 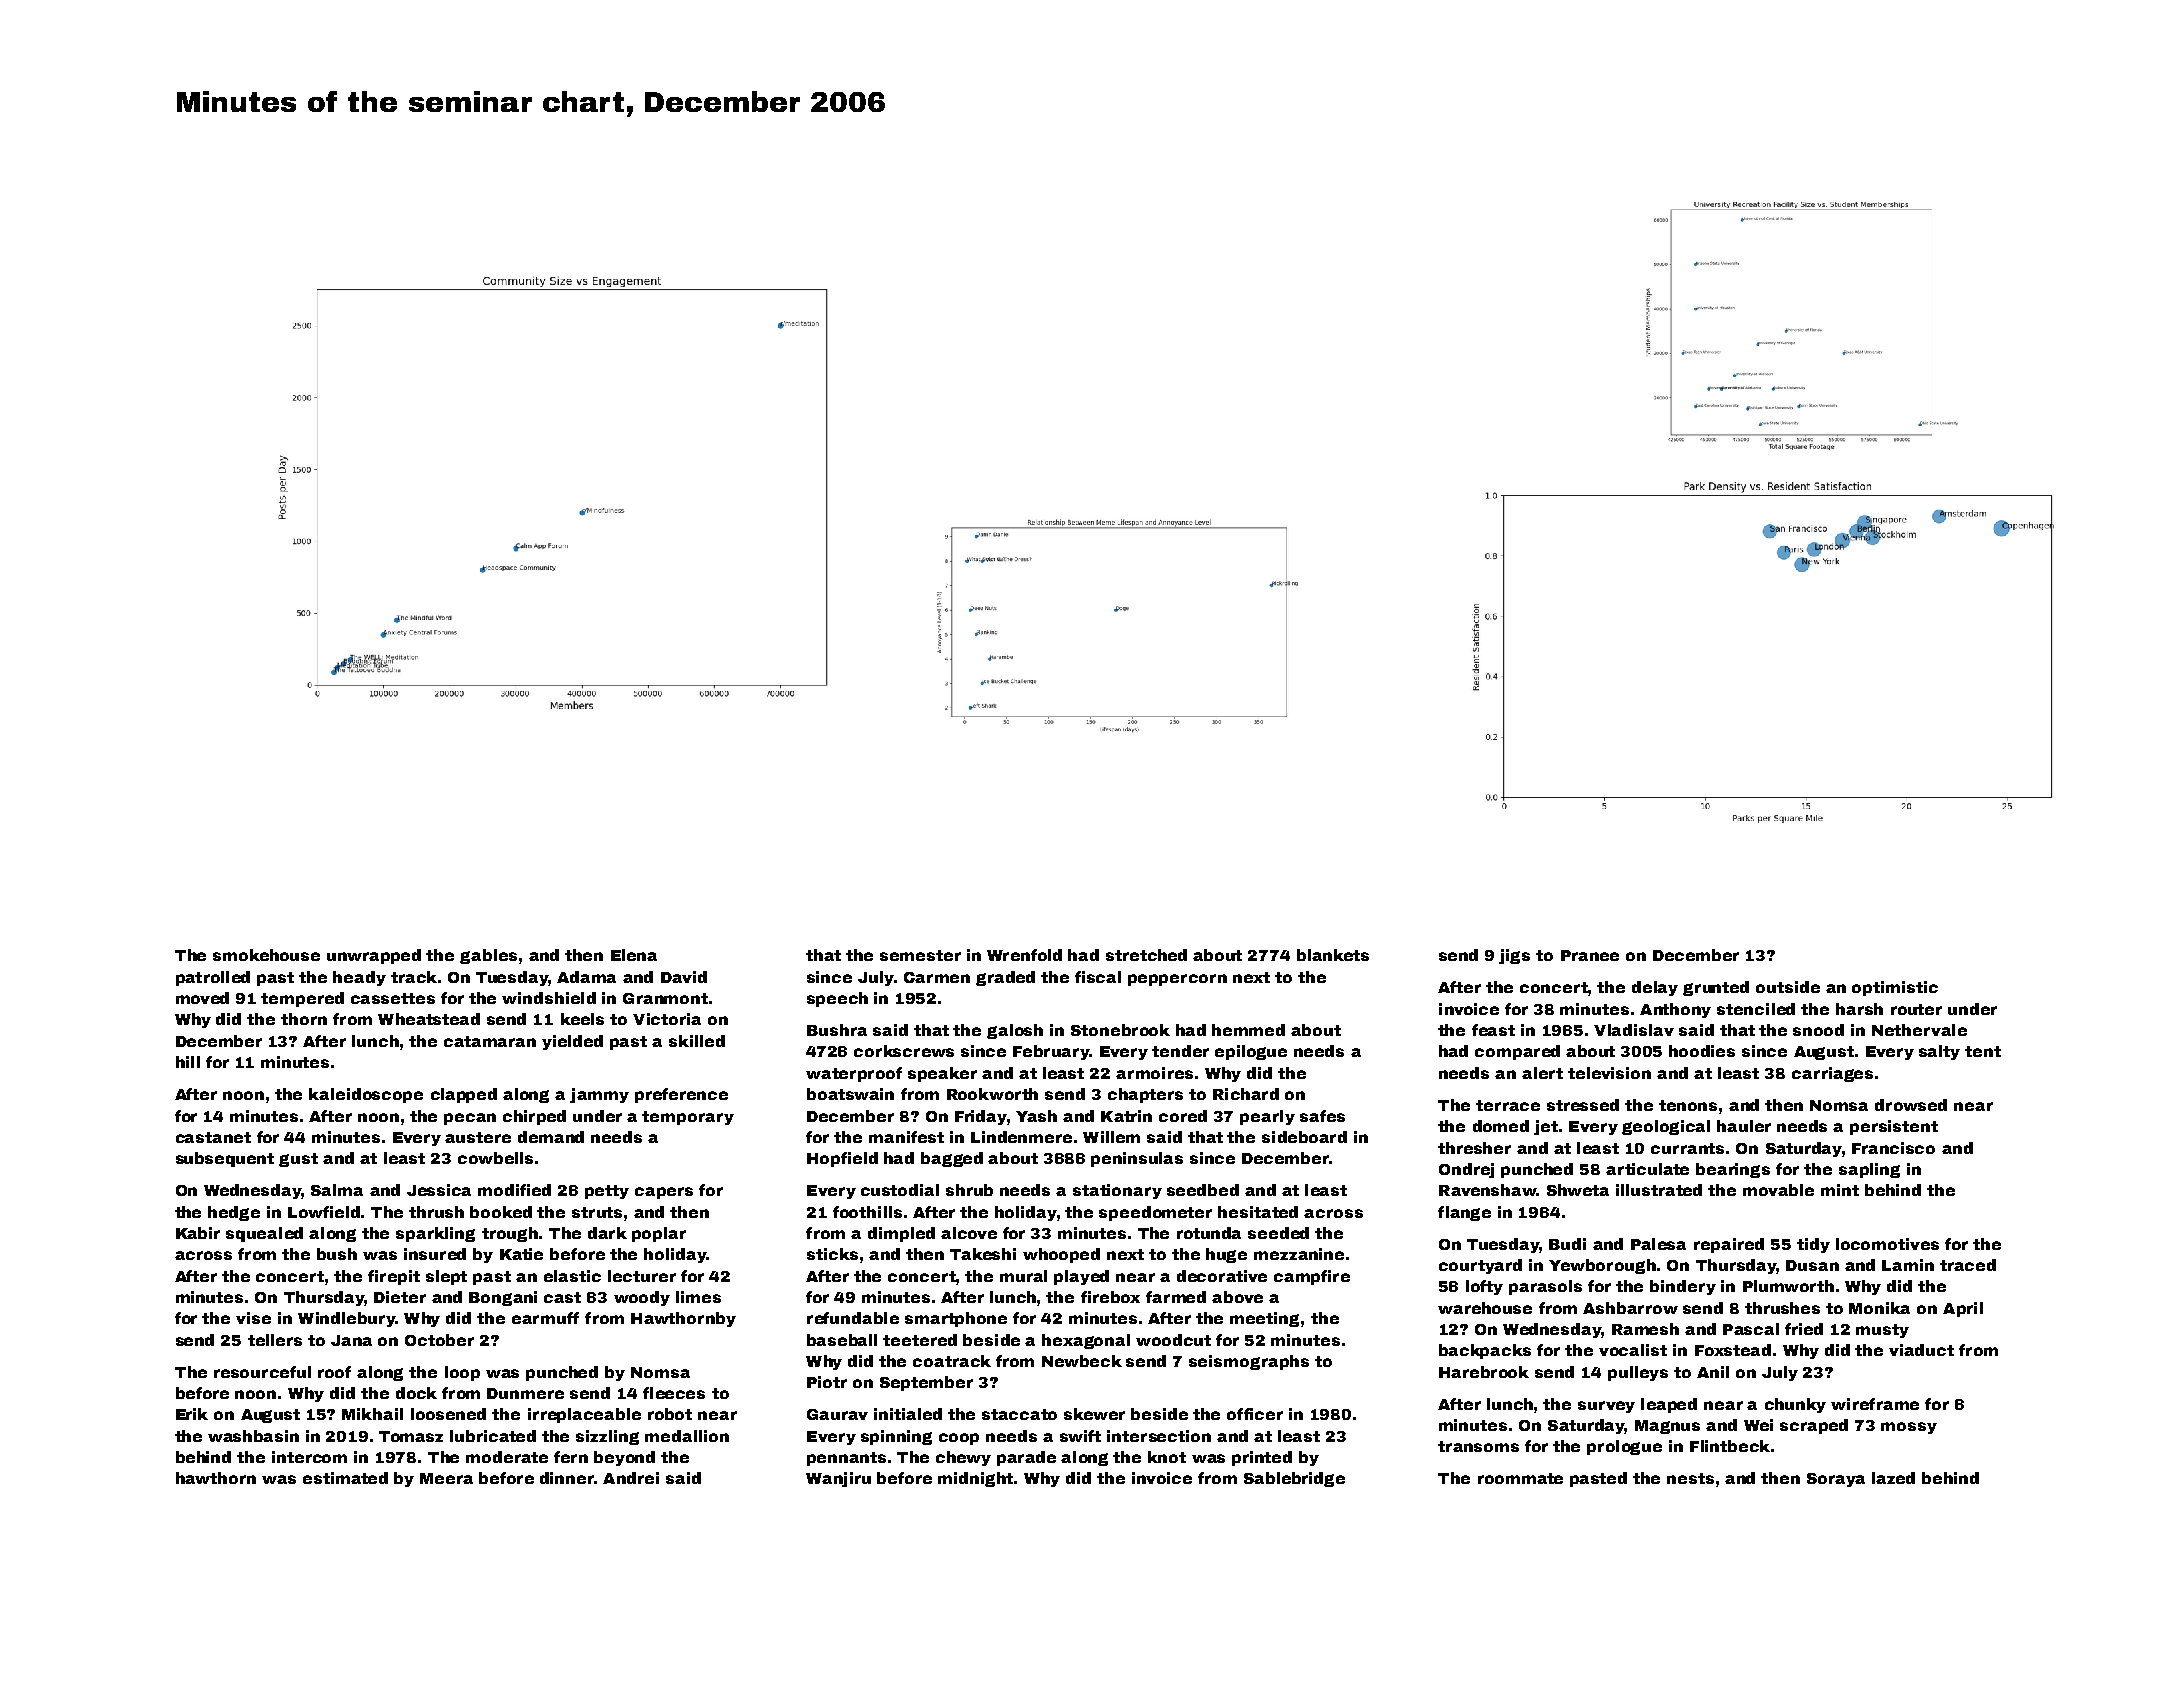 I want to click on beyond, so click(x=624, y=1458).
